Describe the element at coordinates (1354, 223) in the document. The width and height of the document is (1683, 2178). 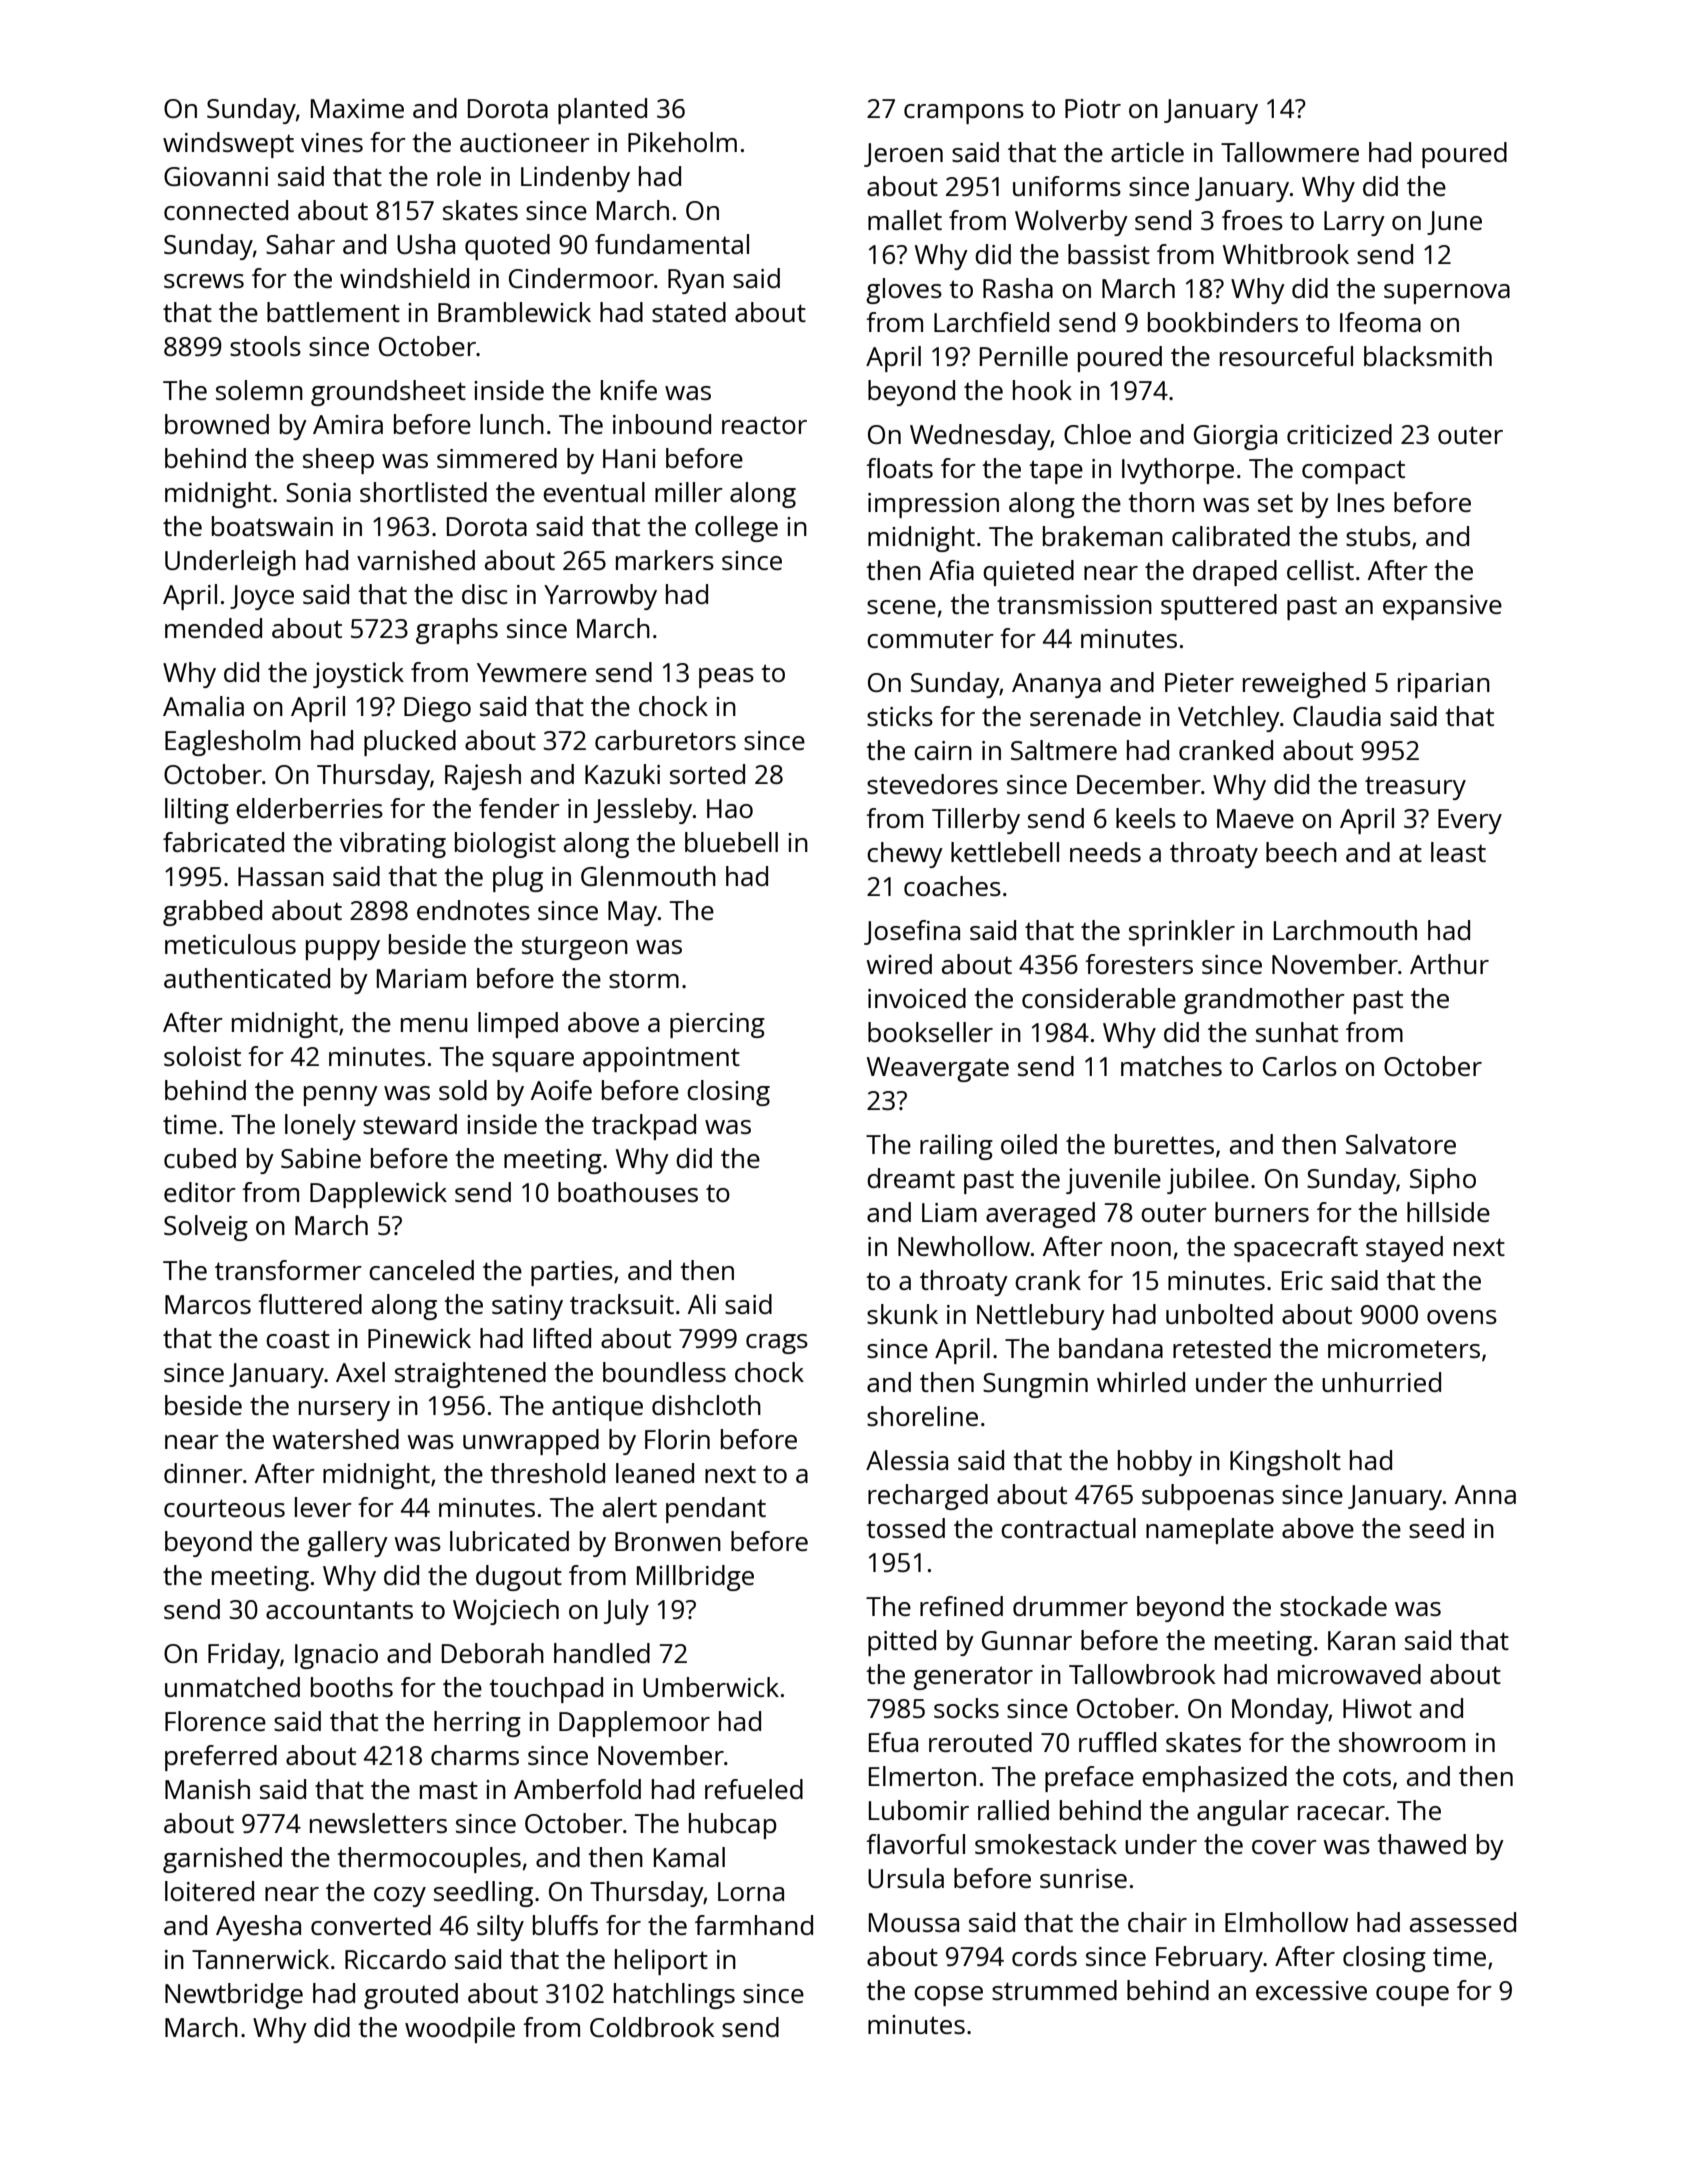
I see `Larry` at that location.
